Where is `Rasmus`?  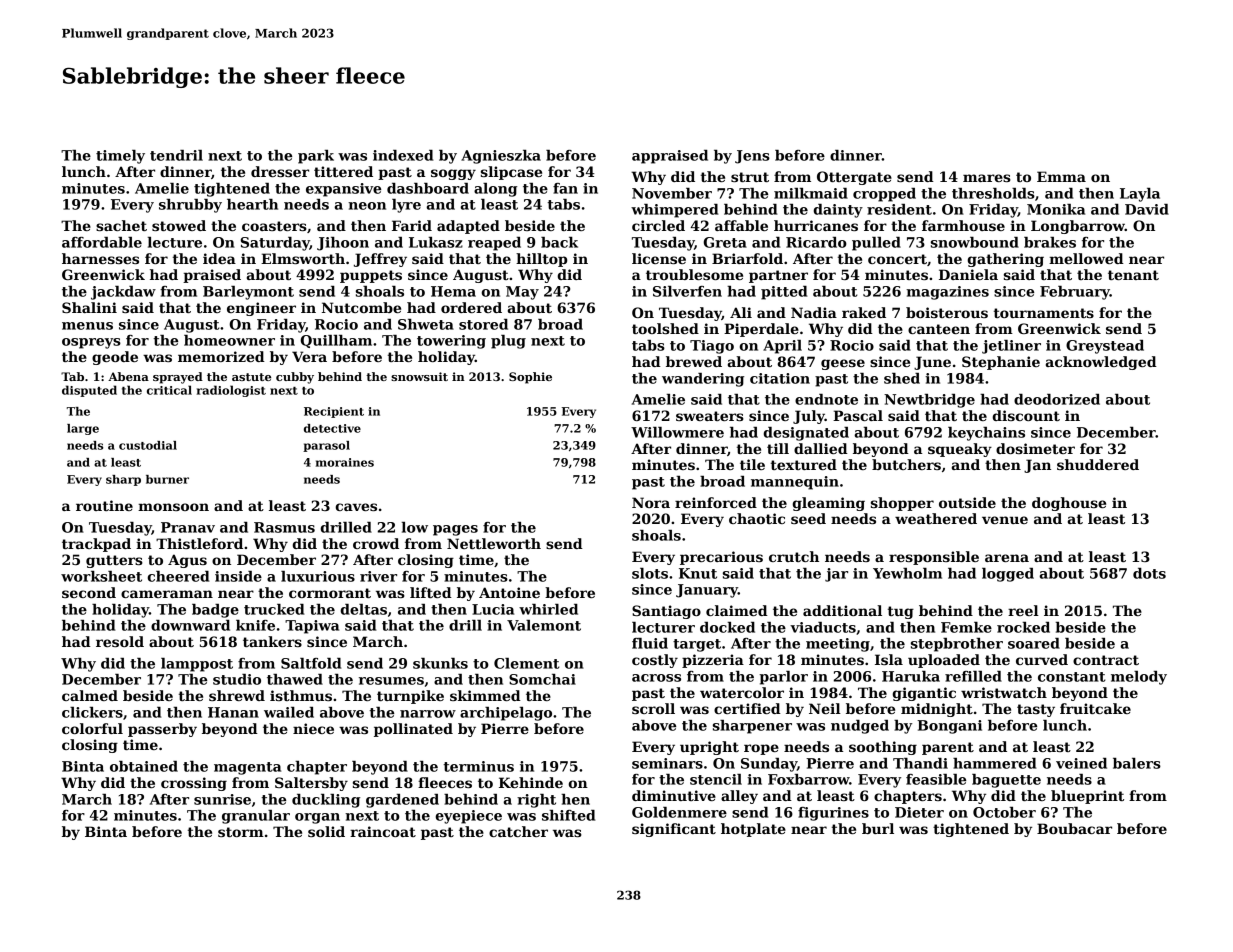
Rasmus is located at coordinates (284, 527).
